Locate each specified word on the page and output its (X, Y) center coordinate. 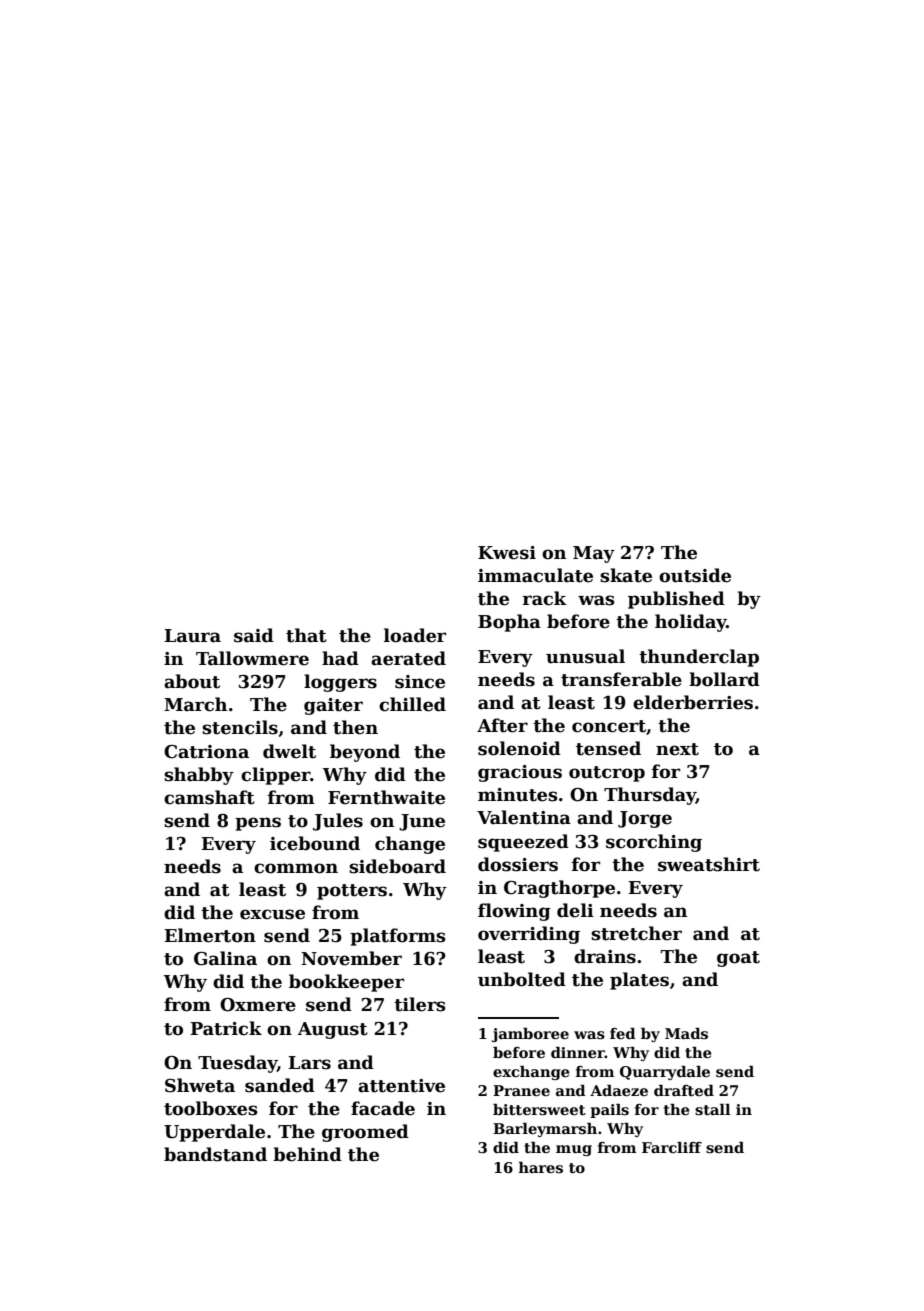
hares (541, 1167)
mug (574, 1150)
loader (415, 635)
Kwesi (507, 553)
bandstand (215, 1154)
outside (695, 575)
